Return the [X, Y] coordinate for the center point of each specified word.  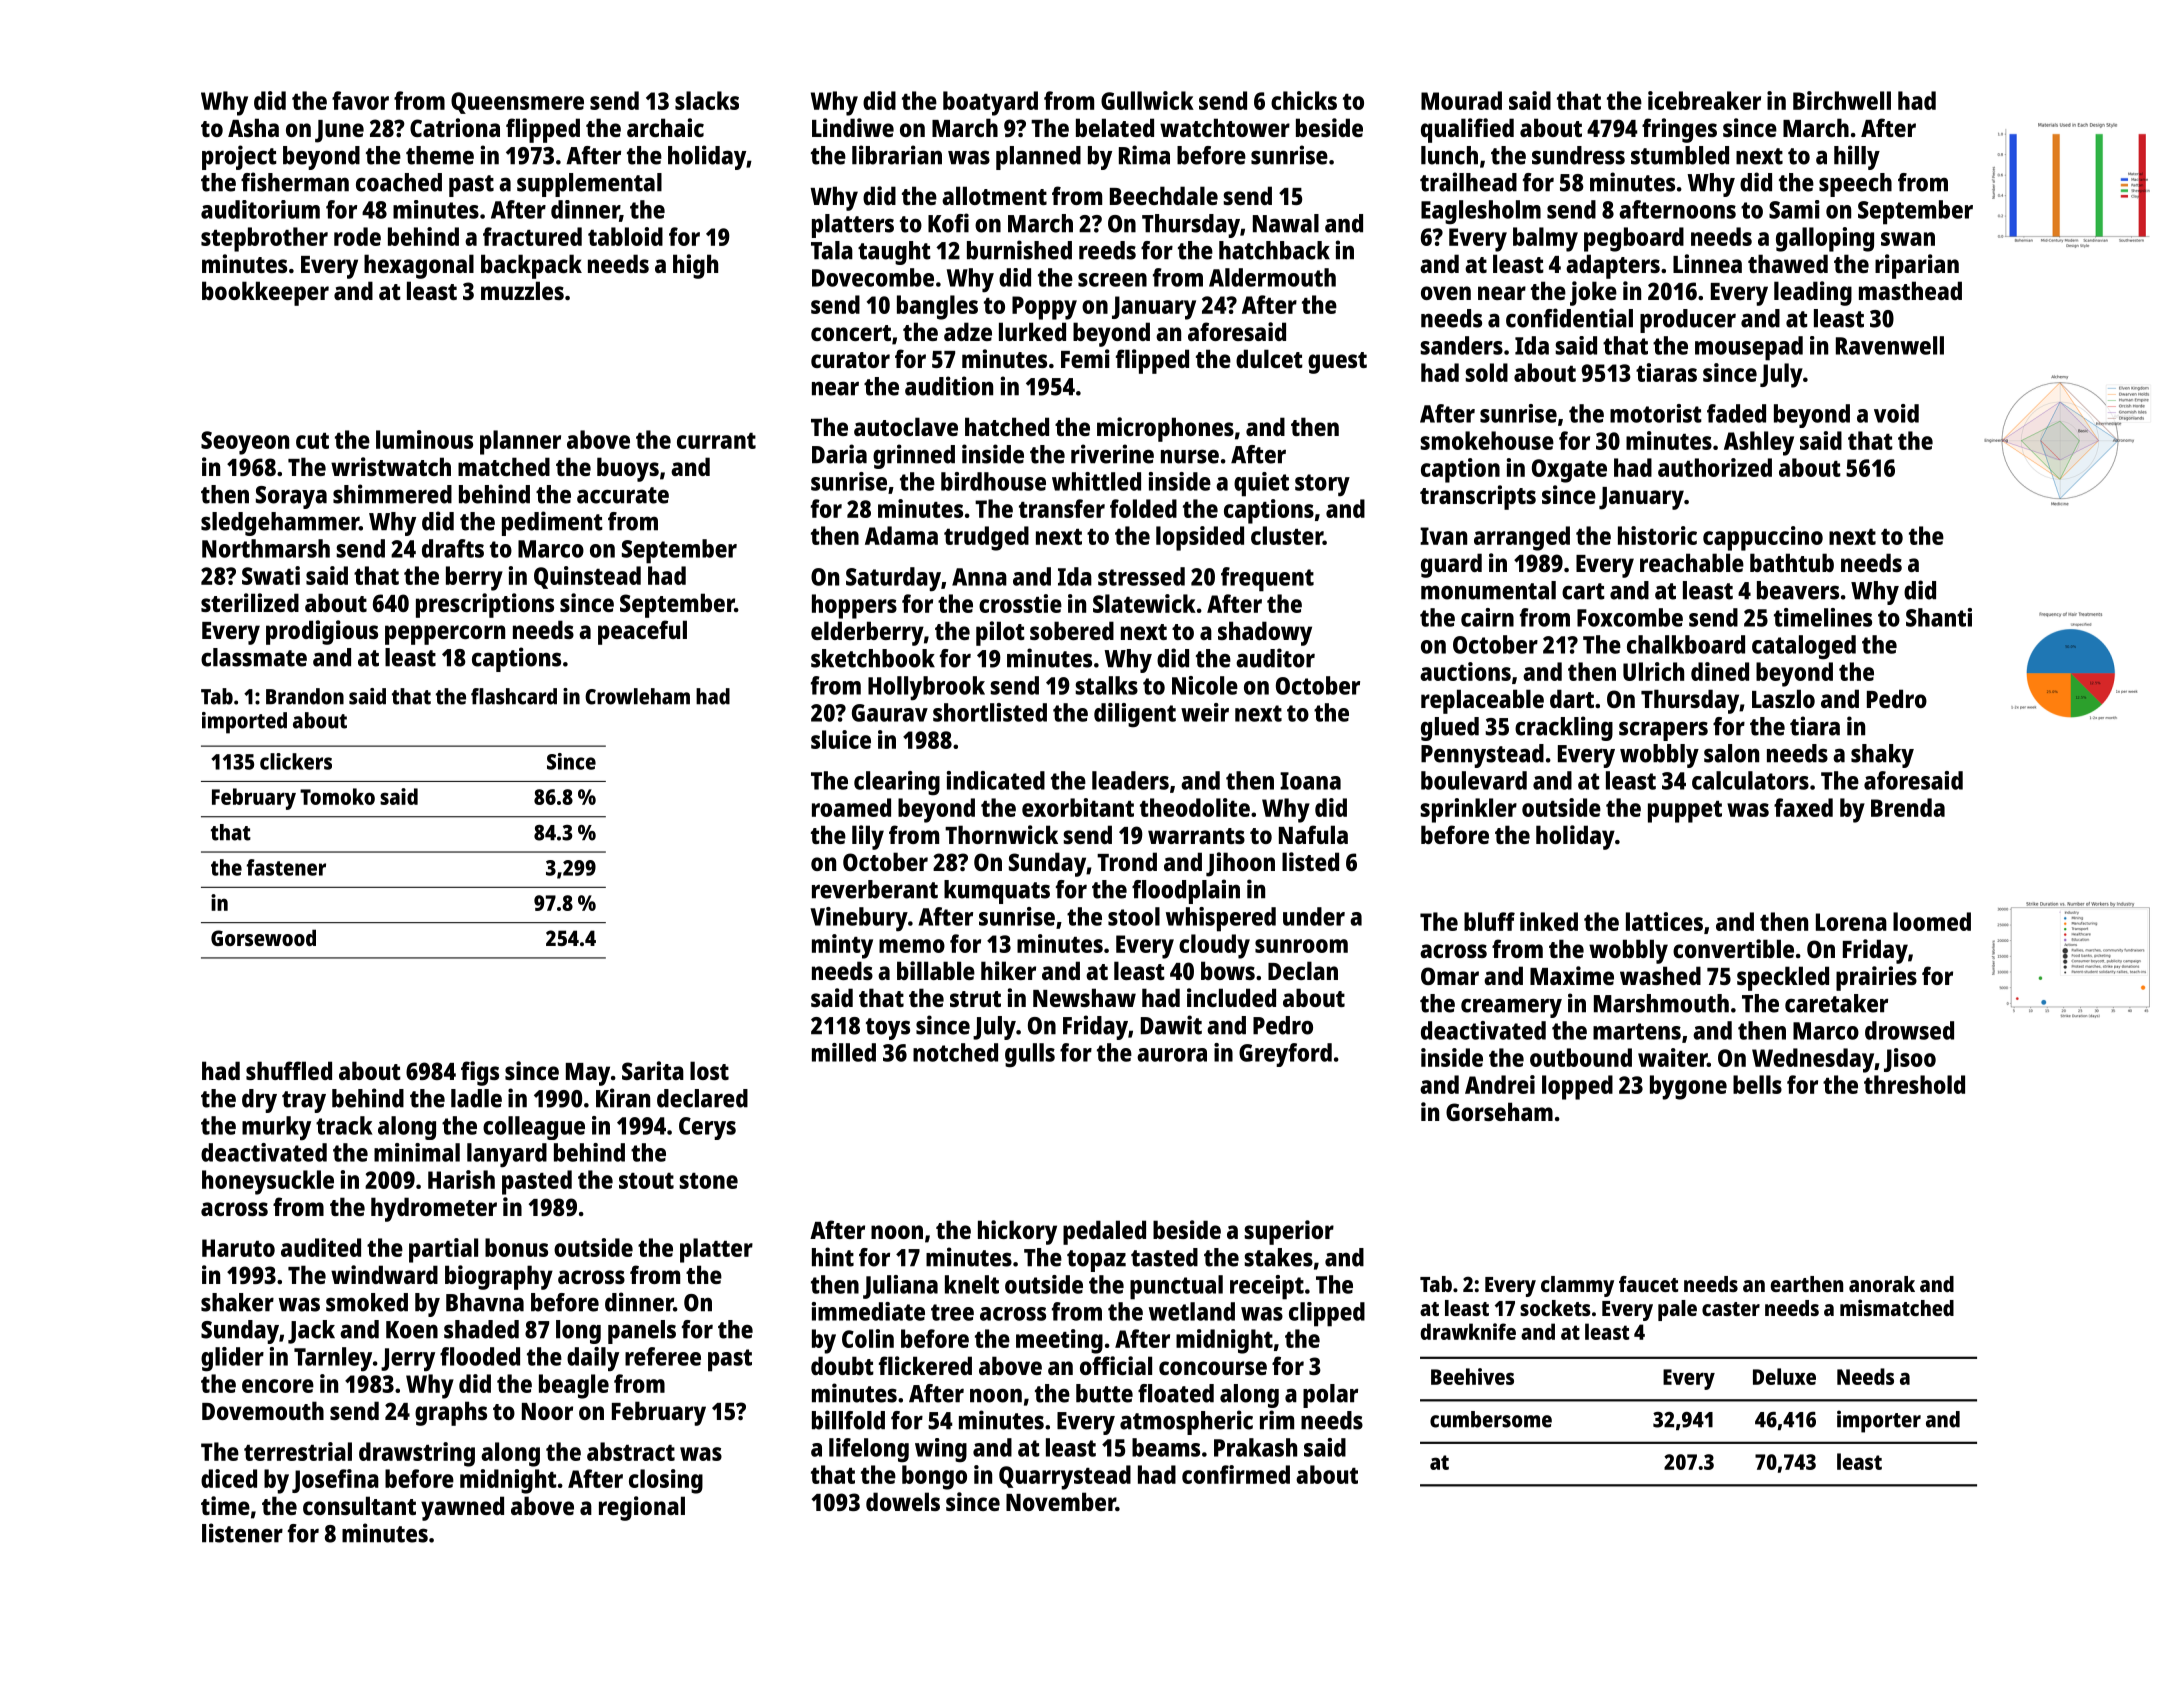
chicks [1304, 100]
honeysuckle [268, 1182]
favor [360, 100]
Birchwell [1842, 100]
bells [1757, 1084]
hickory [1017, 1232]
